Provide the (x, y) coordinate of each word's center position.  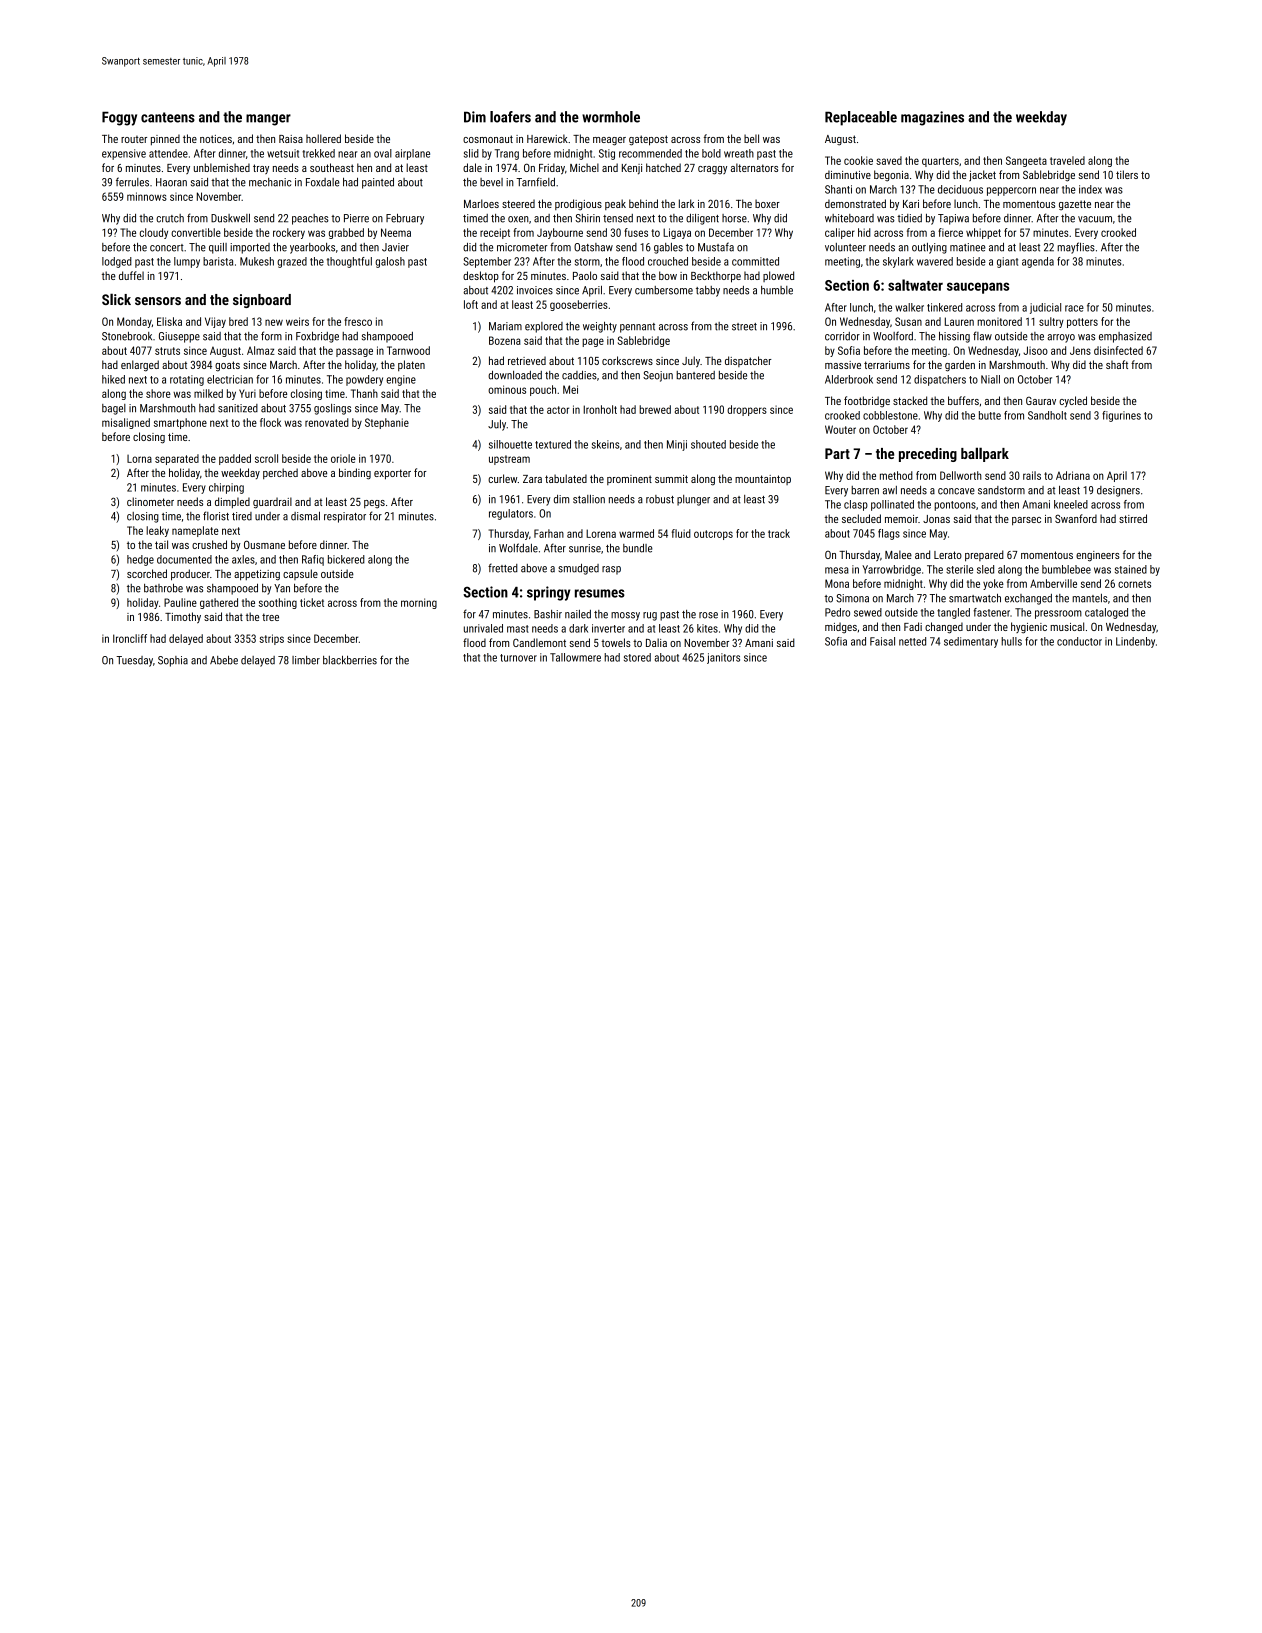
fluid (681, 533)
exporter (392, 474)
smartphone (180, 423)
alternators (754, 167)
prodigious (578, 205)
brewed (655, 409)
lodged (117, 262)
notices (216, 139)
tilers (1127, 174)
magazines (932, 118)
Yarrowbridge (891, 570)
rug (650, 616)
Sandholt (1047, 415)
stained (1131, 569)
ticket (312, 602)
